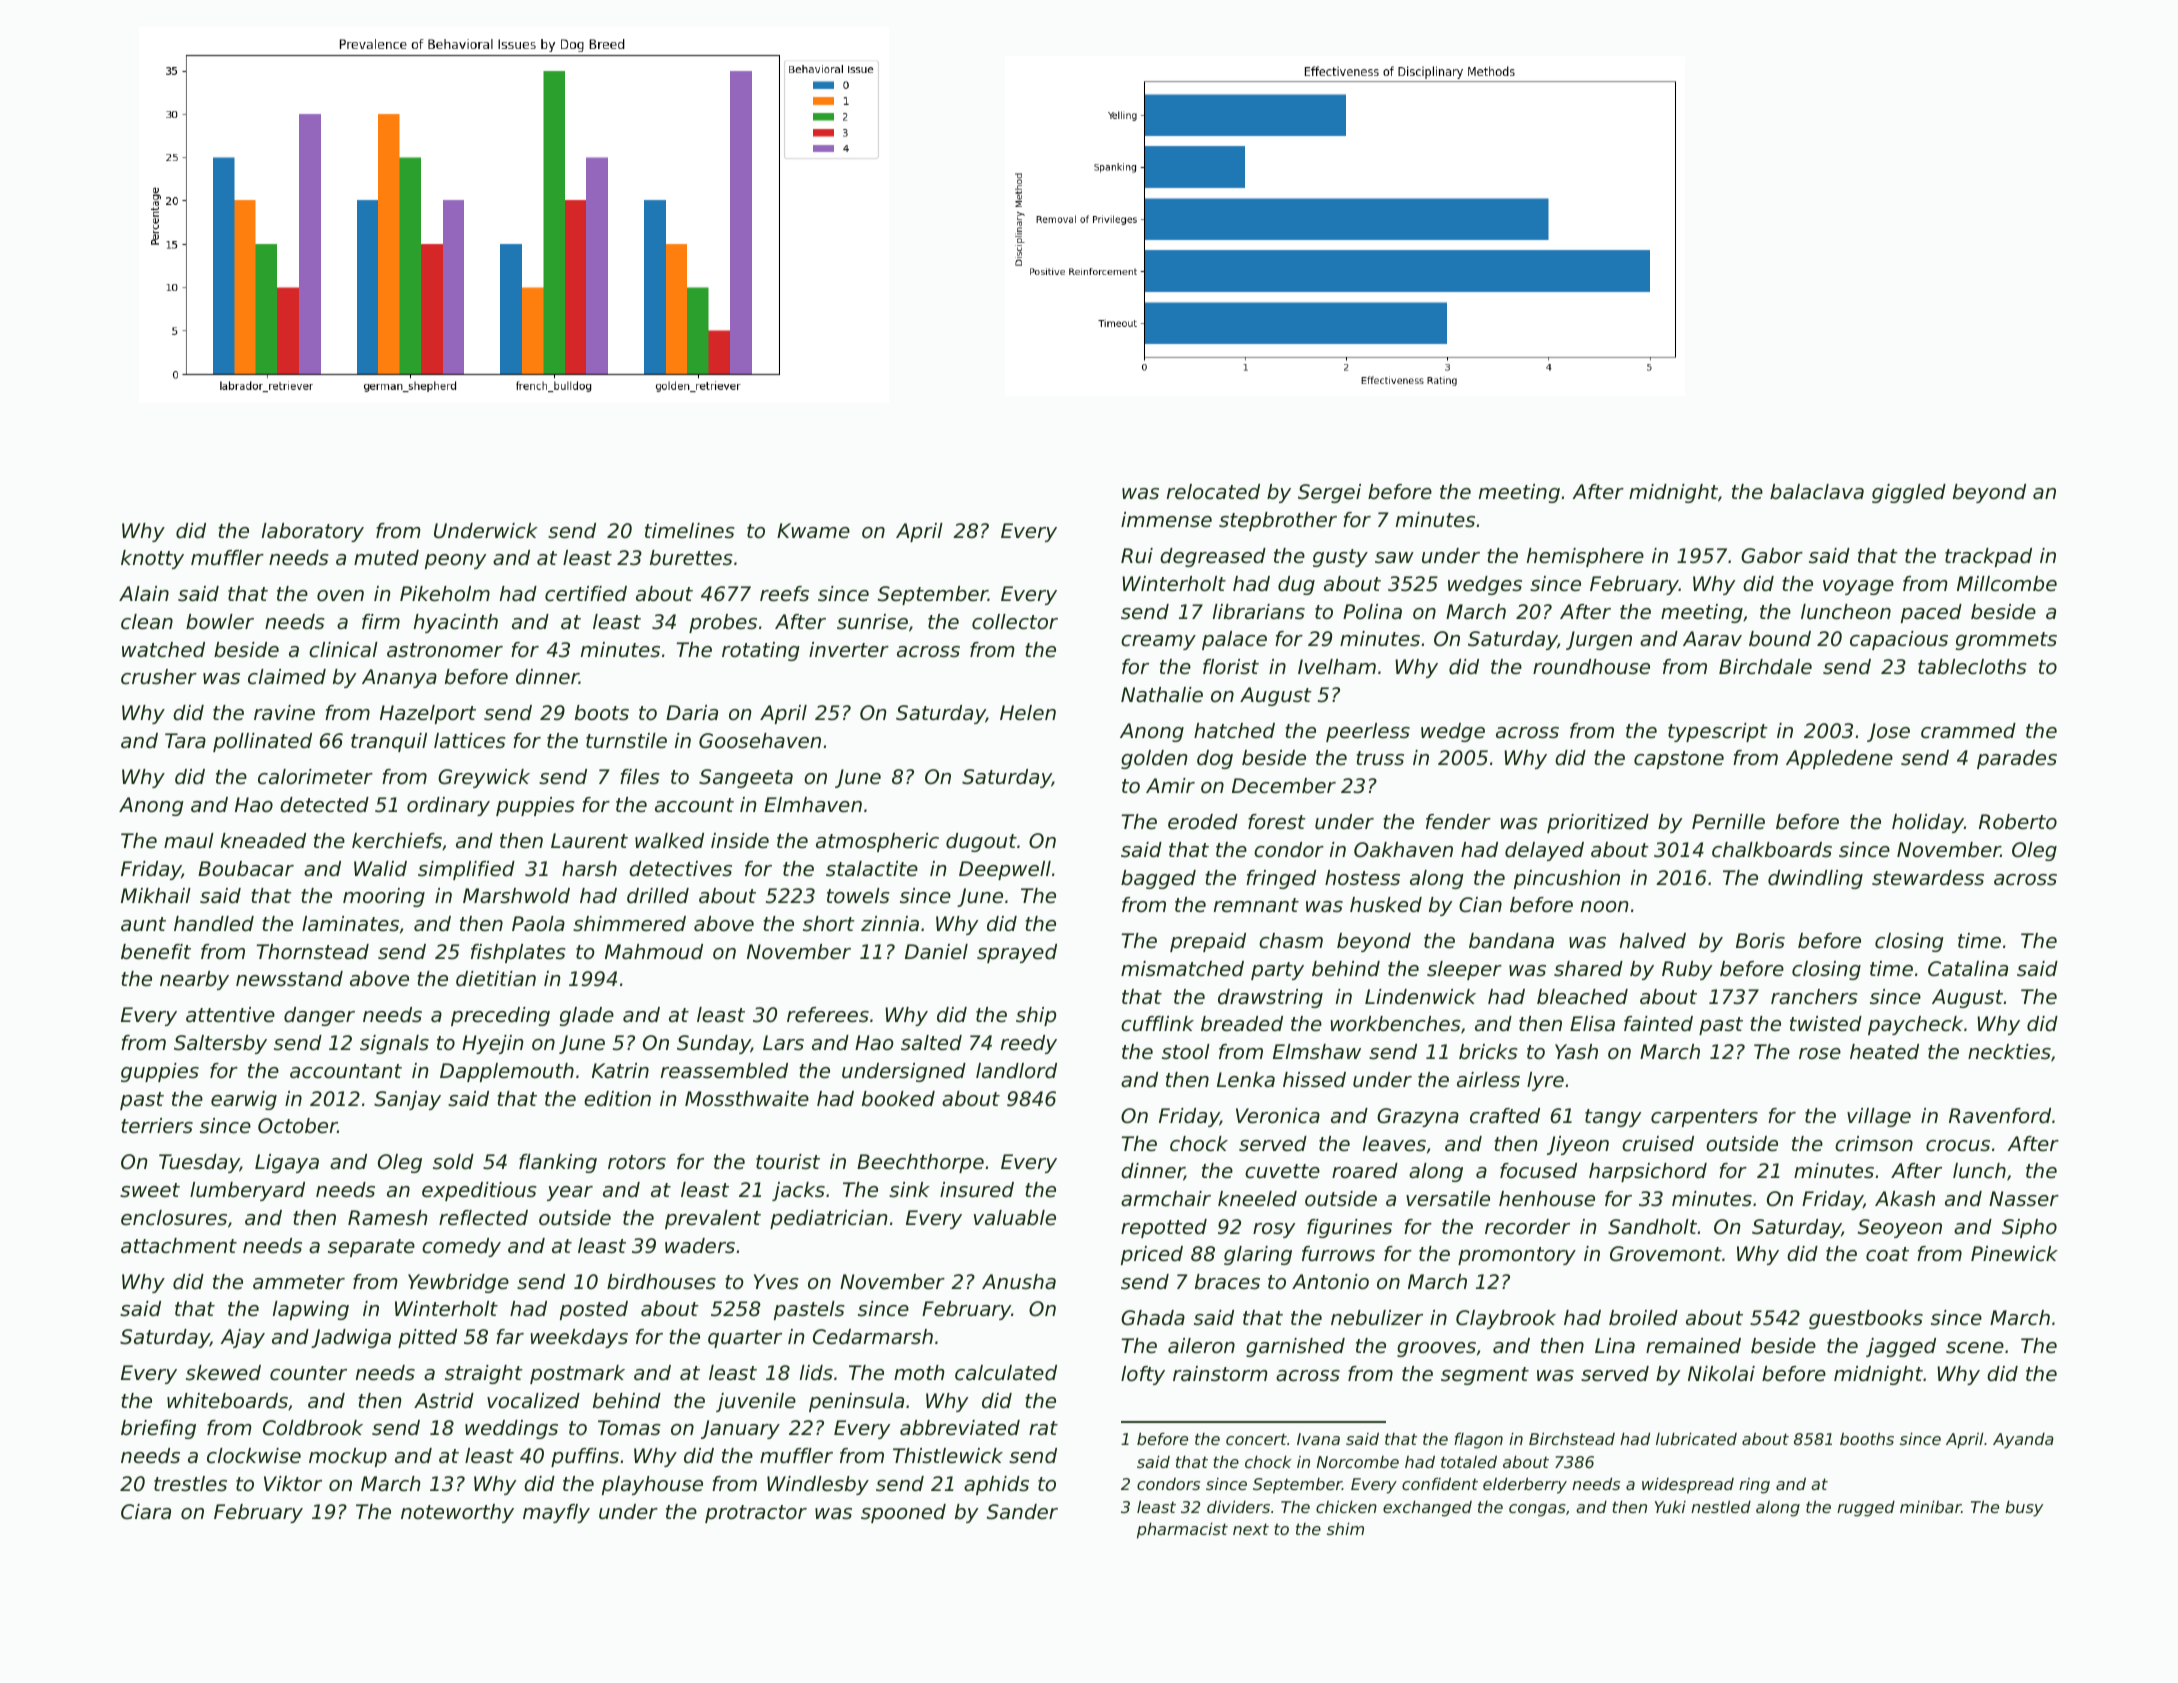 Image resolution: width=2178 pixels, height=1683 pixels. What do you see at coordinates (2024, 1199) in the screenshot?
I see `Nasser` at bounding box center [2024, 1199].
